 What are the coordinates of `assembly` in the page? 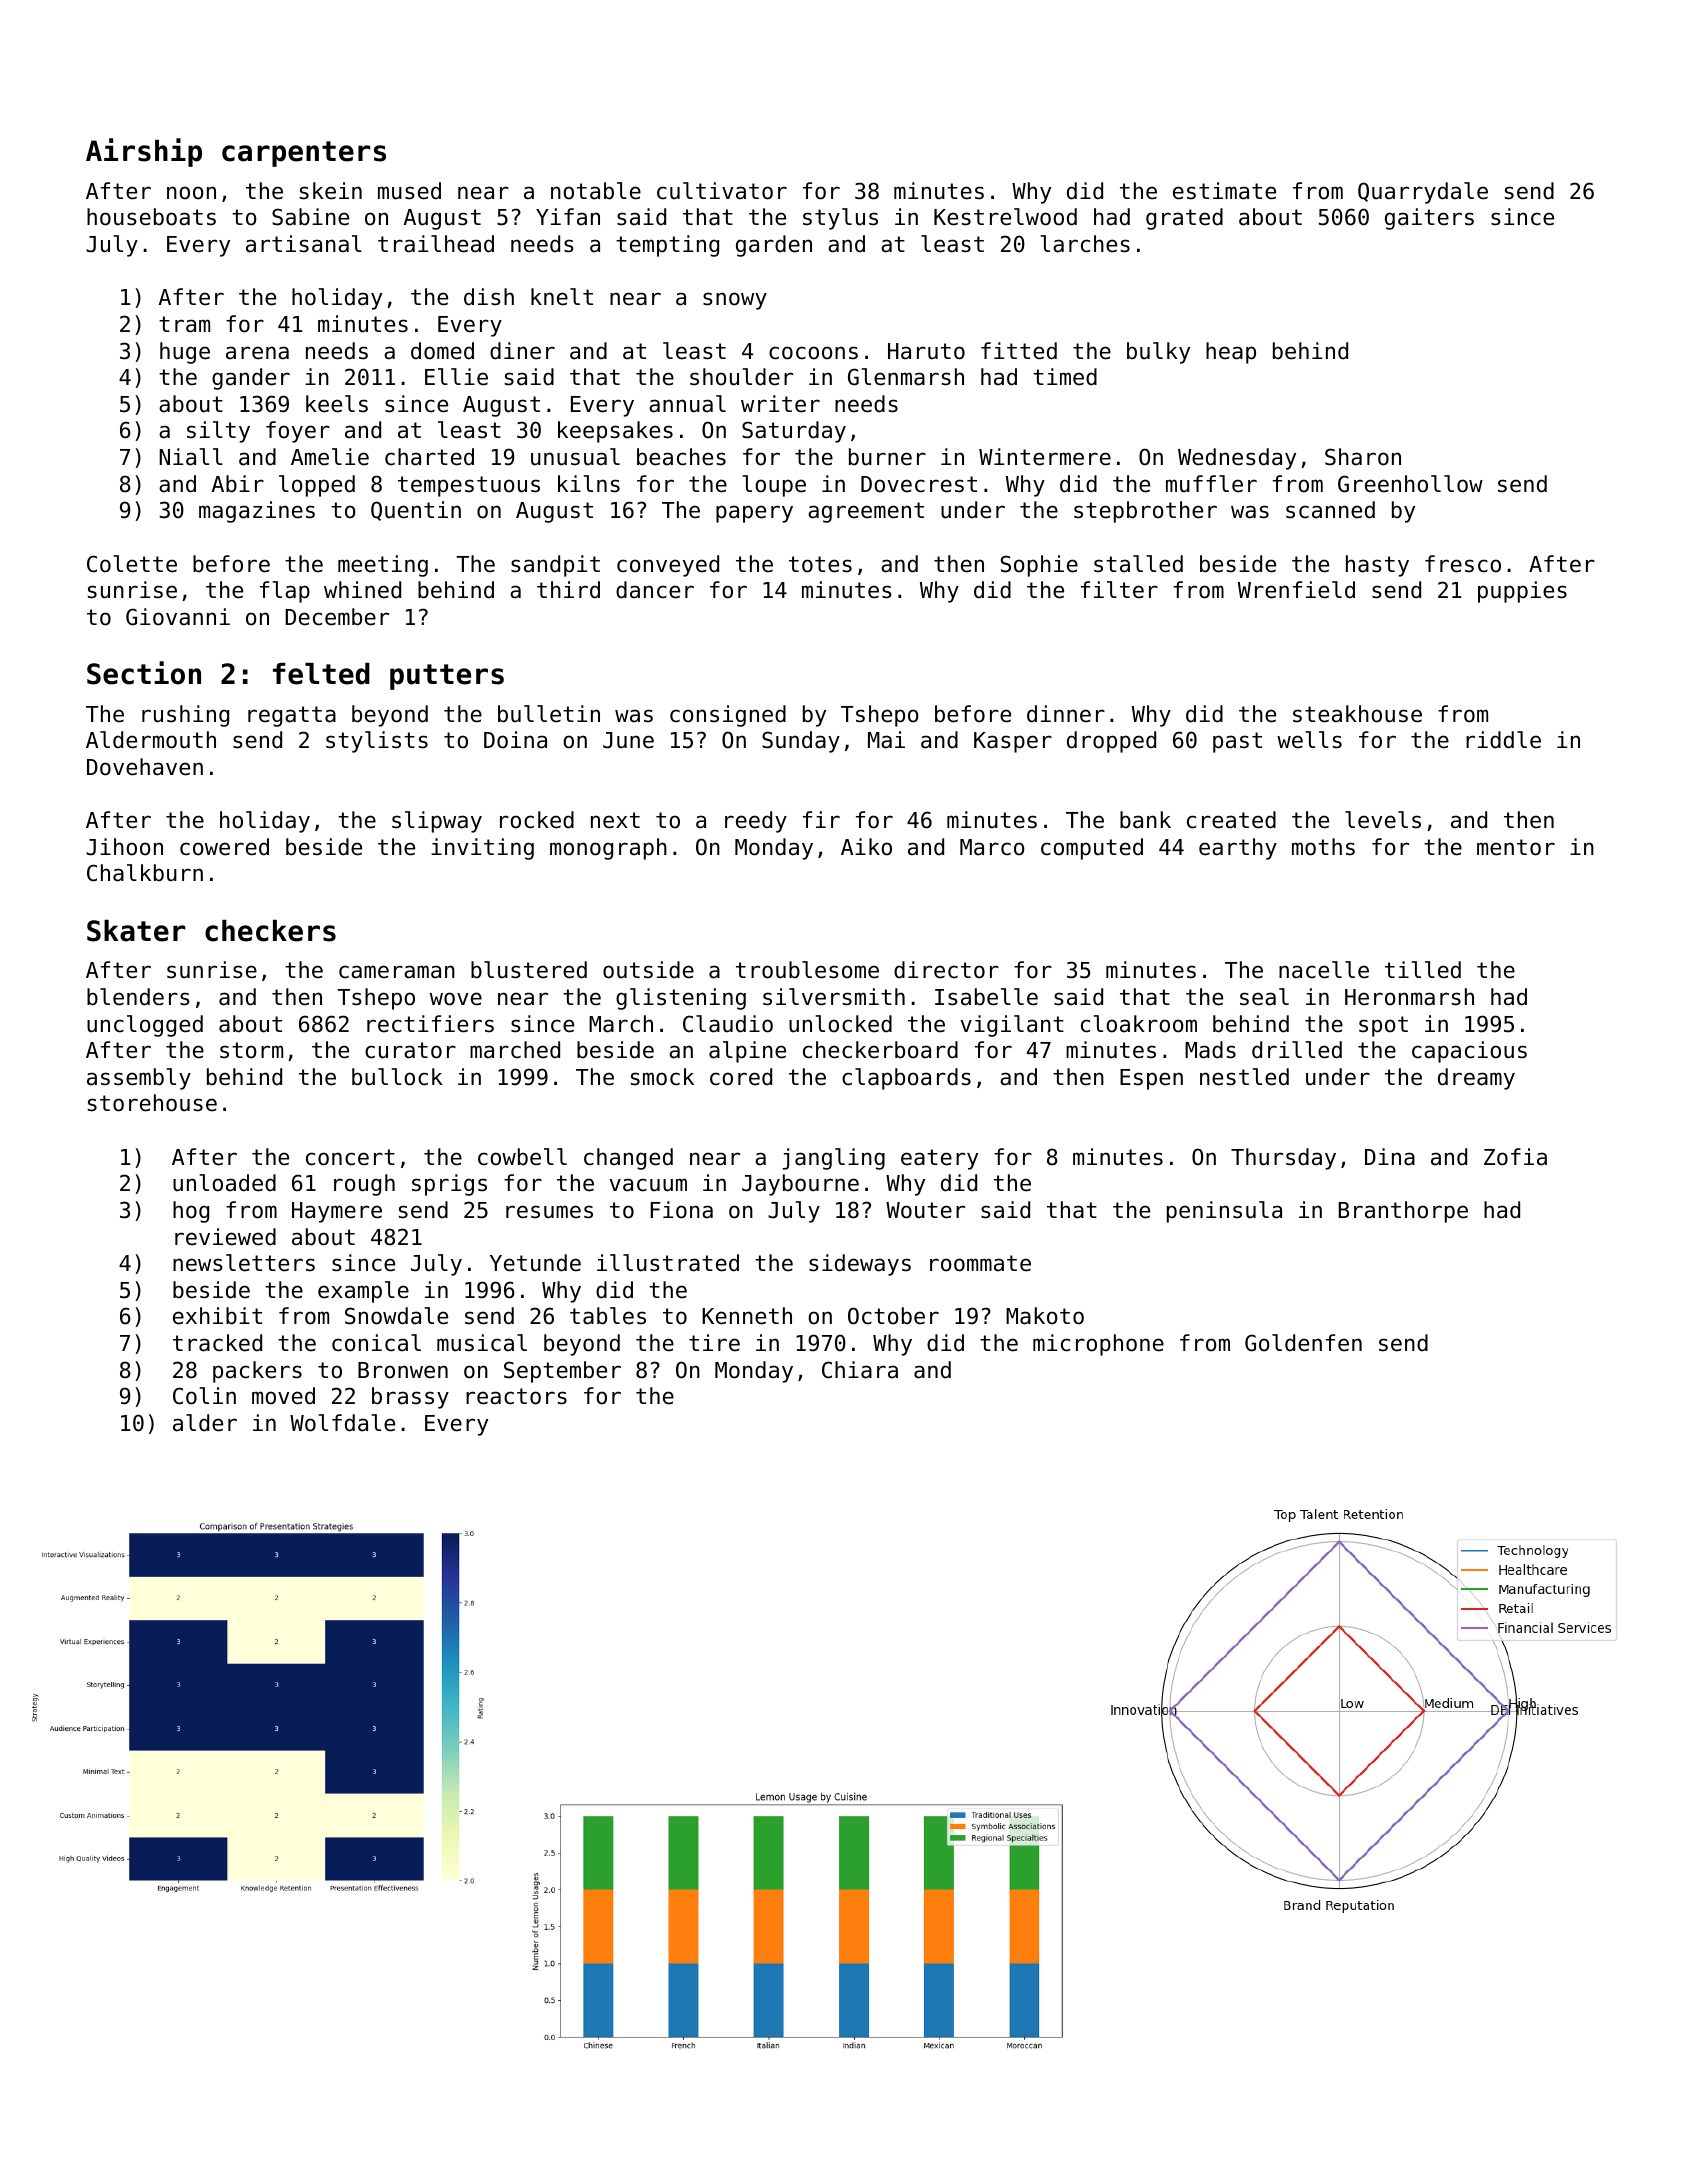 It's located at (139, 1079).
